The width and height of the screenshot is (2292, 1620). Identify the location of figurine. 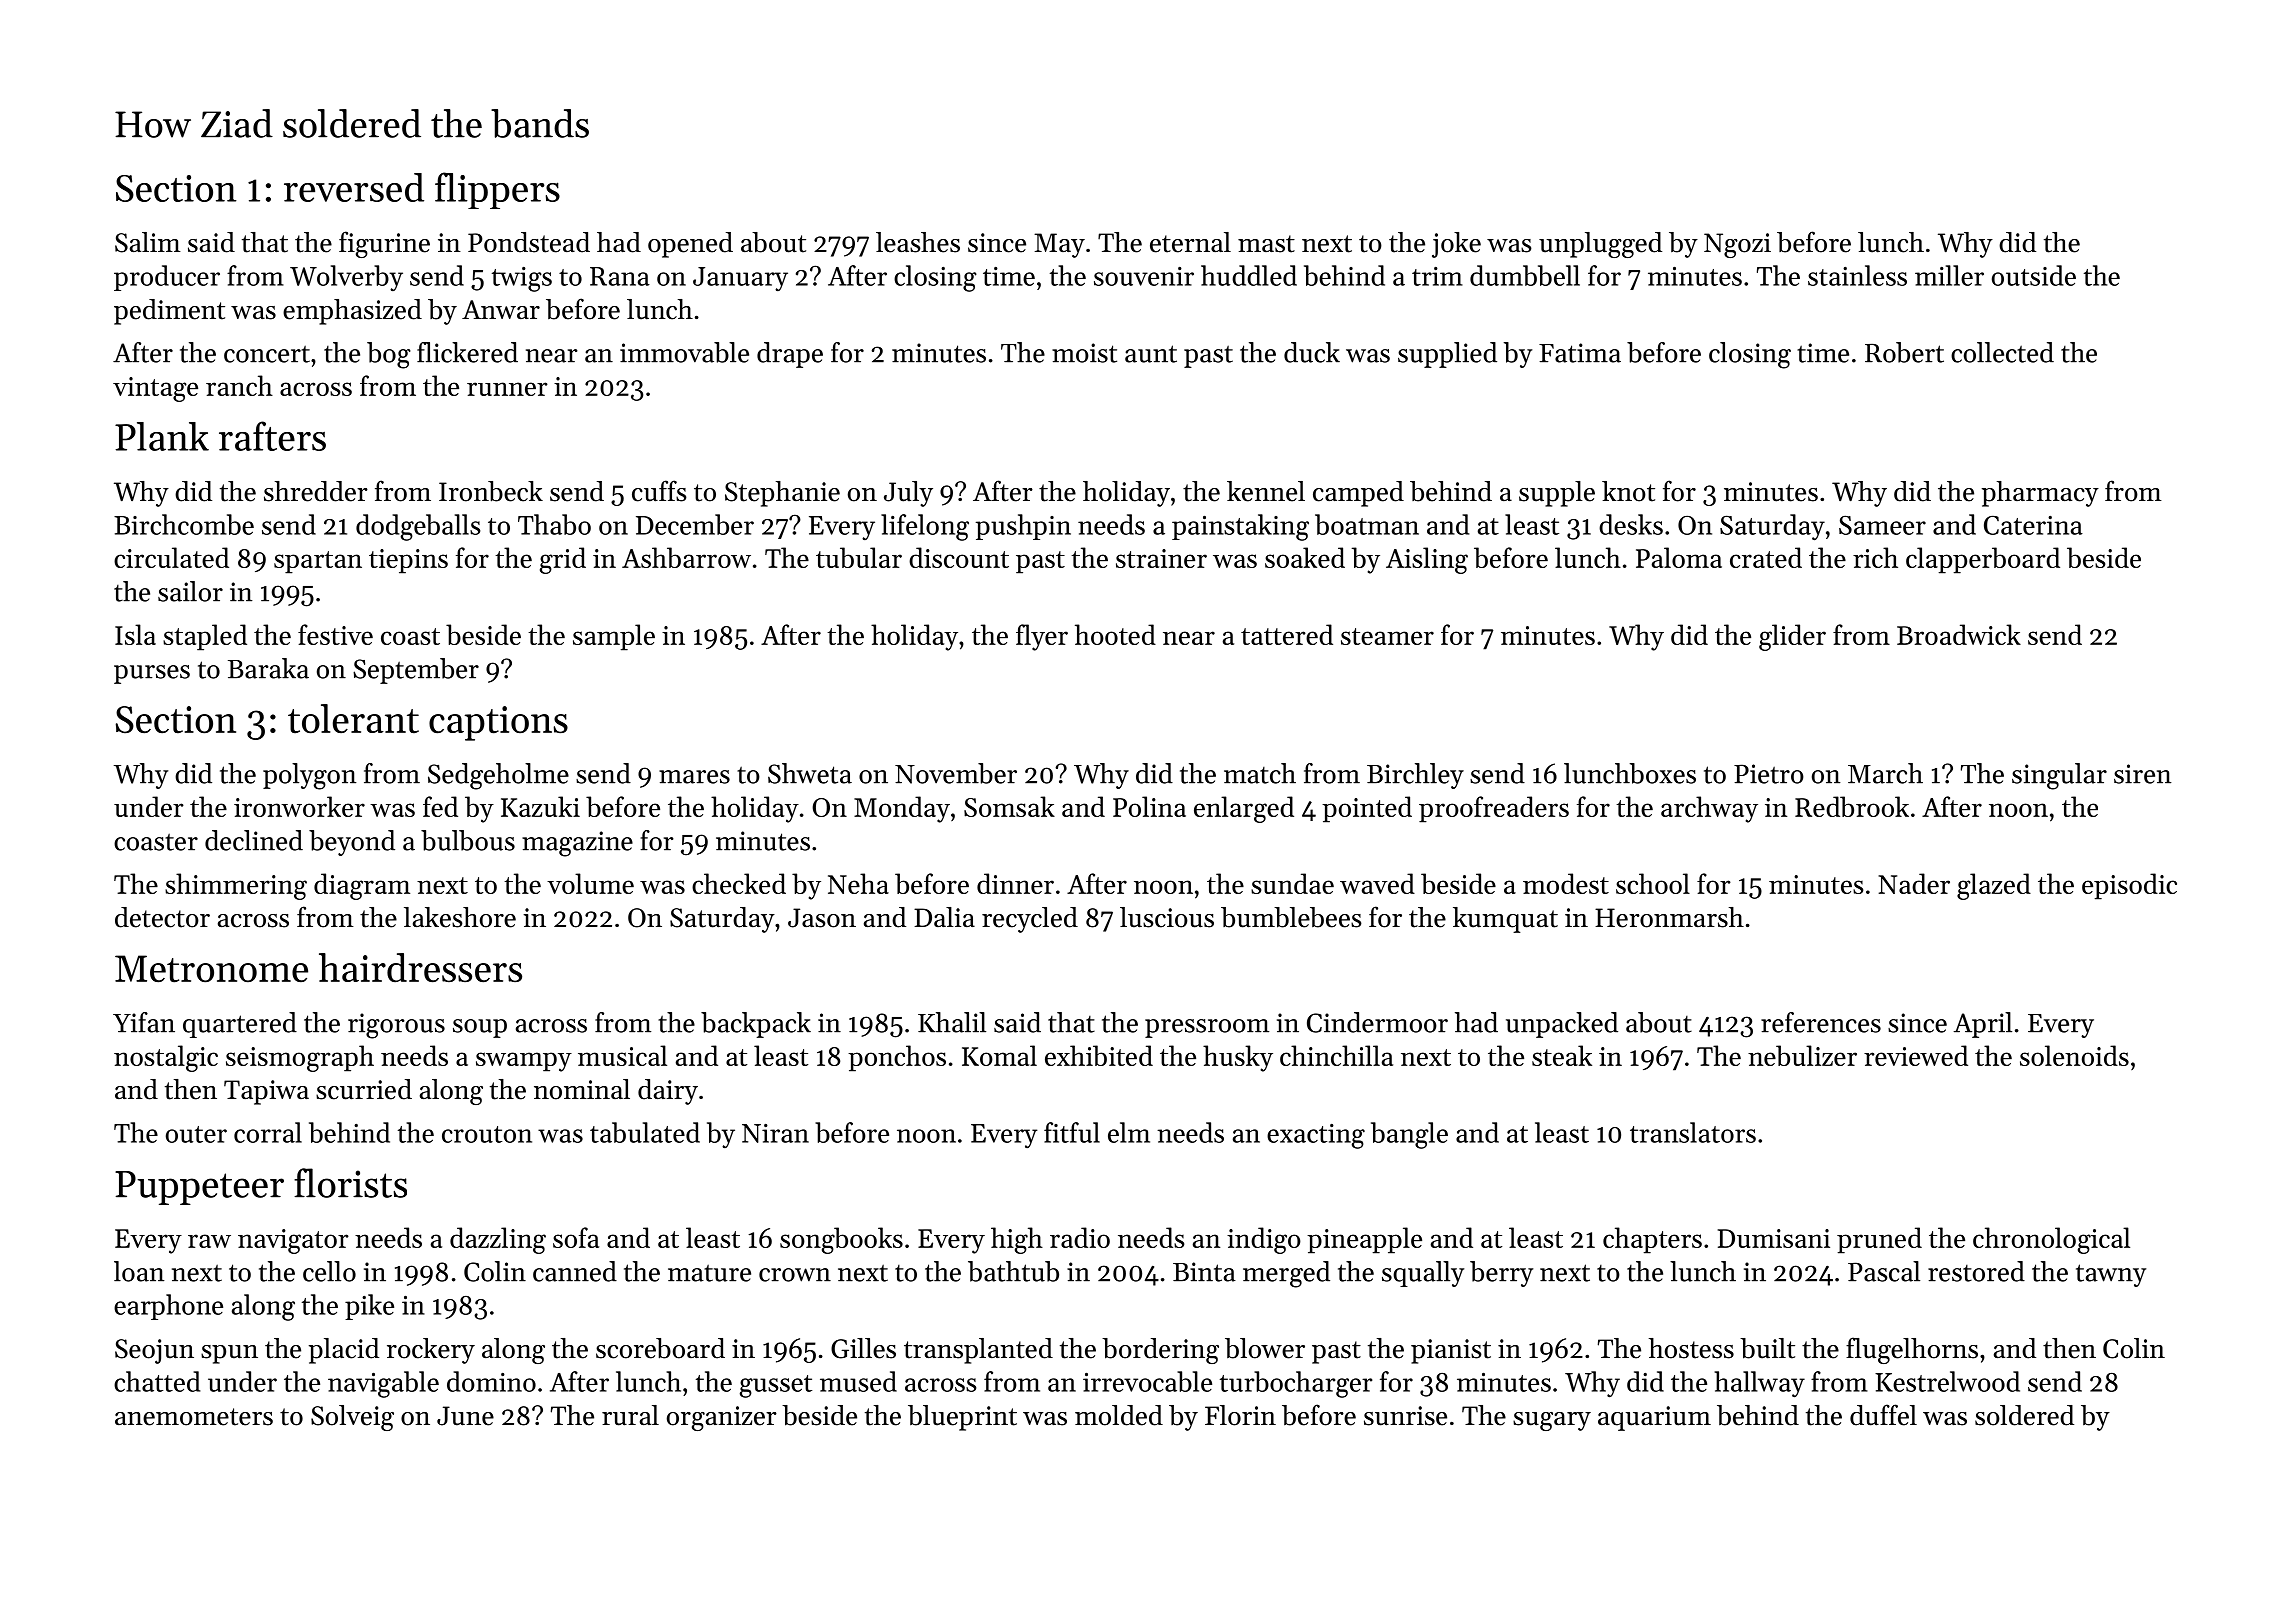
(384, 244).
